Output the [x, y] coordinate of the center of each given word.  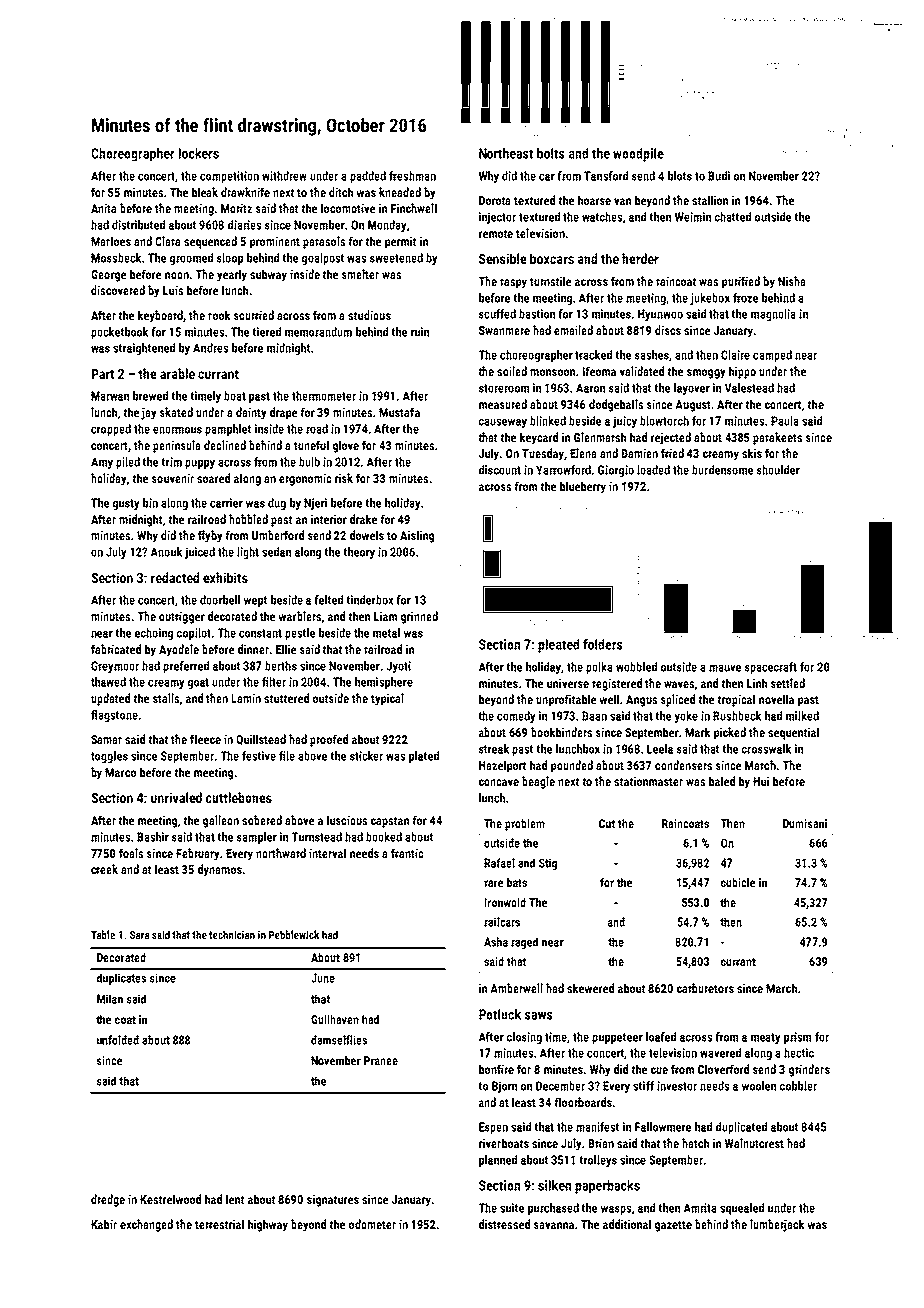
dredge [108, 1200]
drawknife [245, 192]
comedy [516, 717]
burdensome [722, 470]
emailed [573, 330]
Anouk [166, 552]
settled [788, 683]
